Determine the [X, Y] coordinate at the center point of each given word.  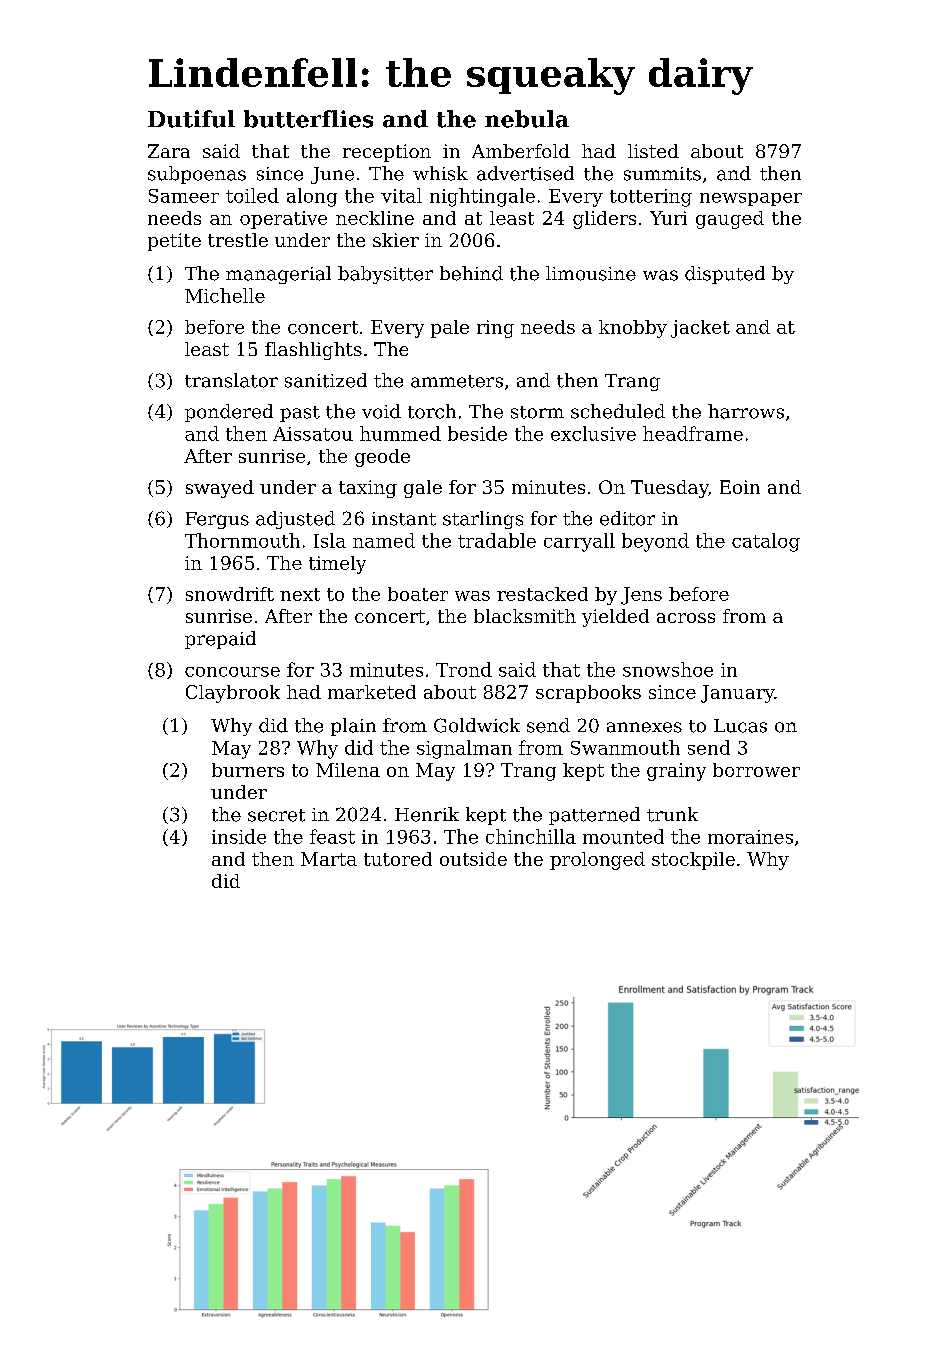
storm [537, 412]
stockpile [693, 861]
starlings [483, 520]
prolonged [597, 861]
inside [239, 836]
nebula [527, 119]
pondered [229, 413]
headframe [693, 433]
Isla [330, 540]
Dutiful [191, 119]
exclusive [593, 433]
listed [653, 151]
